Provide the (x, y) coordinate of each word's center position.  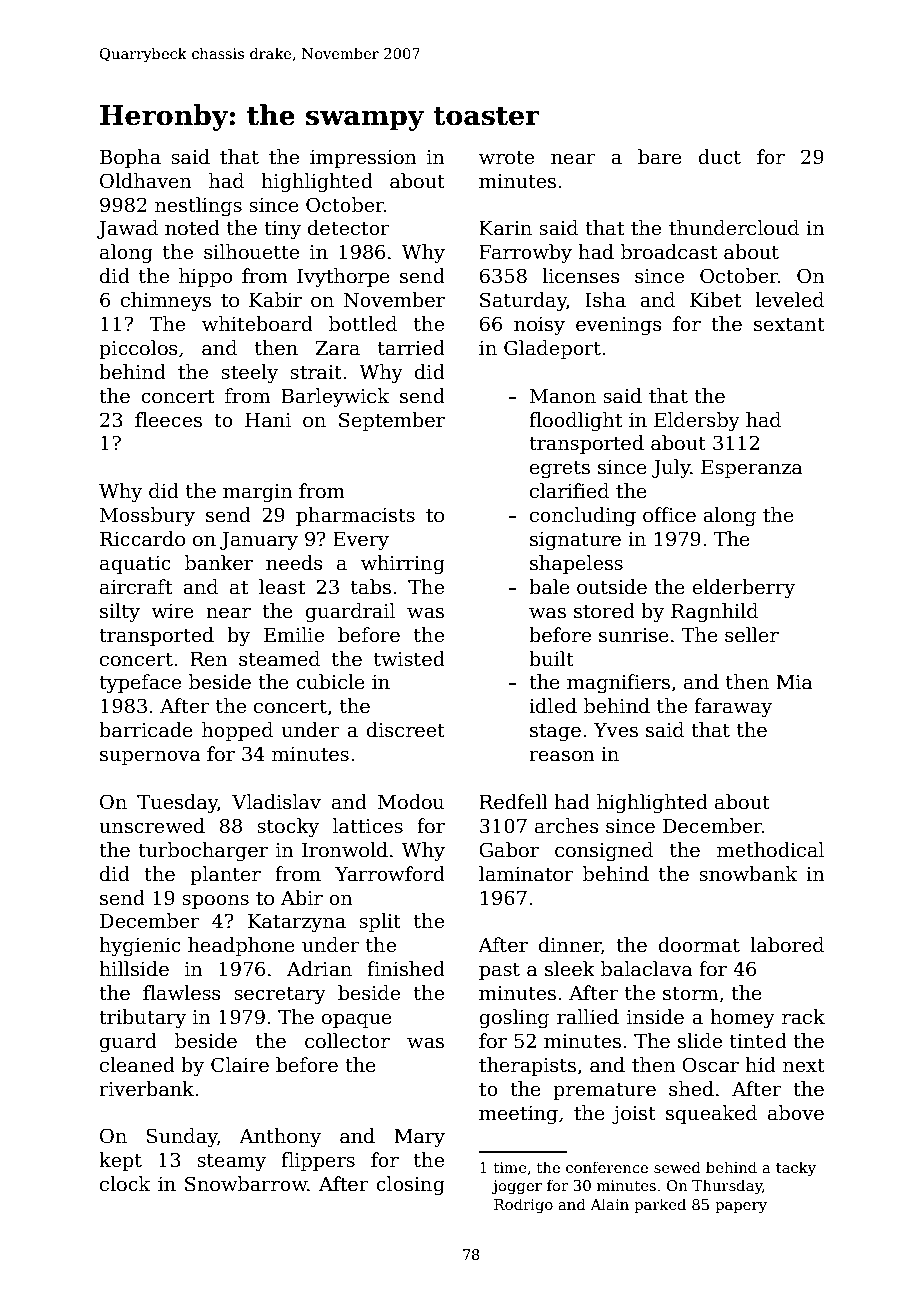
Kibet (715, 300)
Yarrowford (390, 874)
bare (660, 157)
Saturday (523, 301)
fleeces (168, 420)
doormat (699, 945)
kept (120, 1161)
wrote (506, 158)
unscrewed (152, 826)
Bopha (130, 158)
